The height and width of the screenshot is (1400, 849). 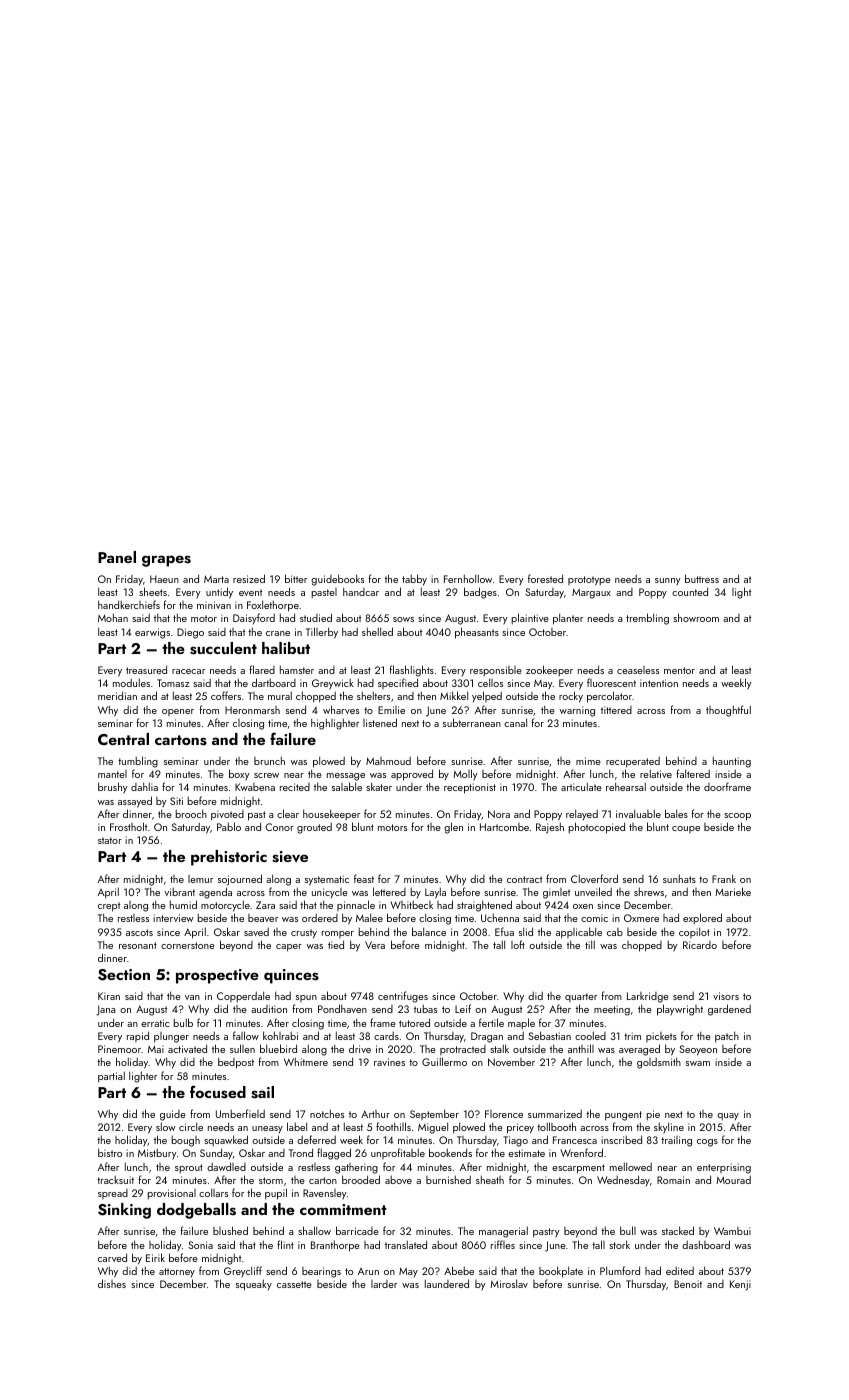 What do you see at coordinates (444, 1061) in the screenshot?
I see `Guillermo` at bounding box center [444, 1061].
